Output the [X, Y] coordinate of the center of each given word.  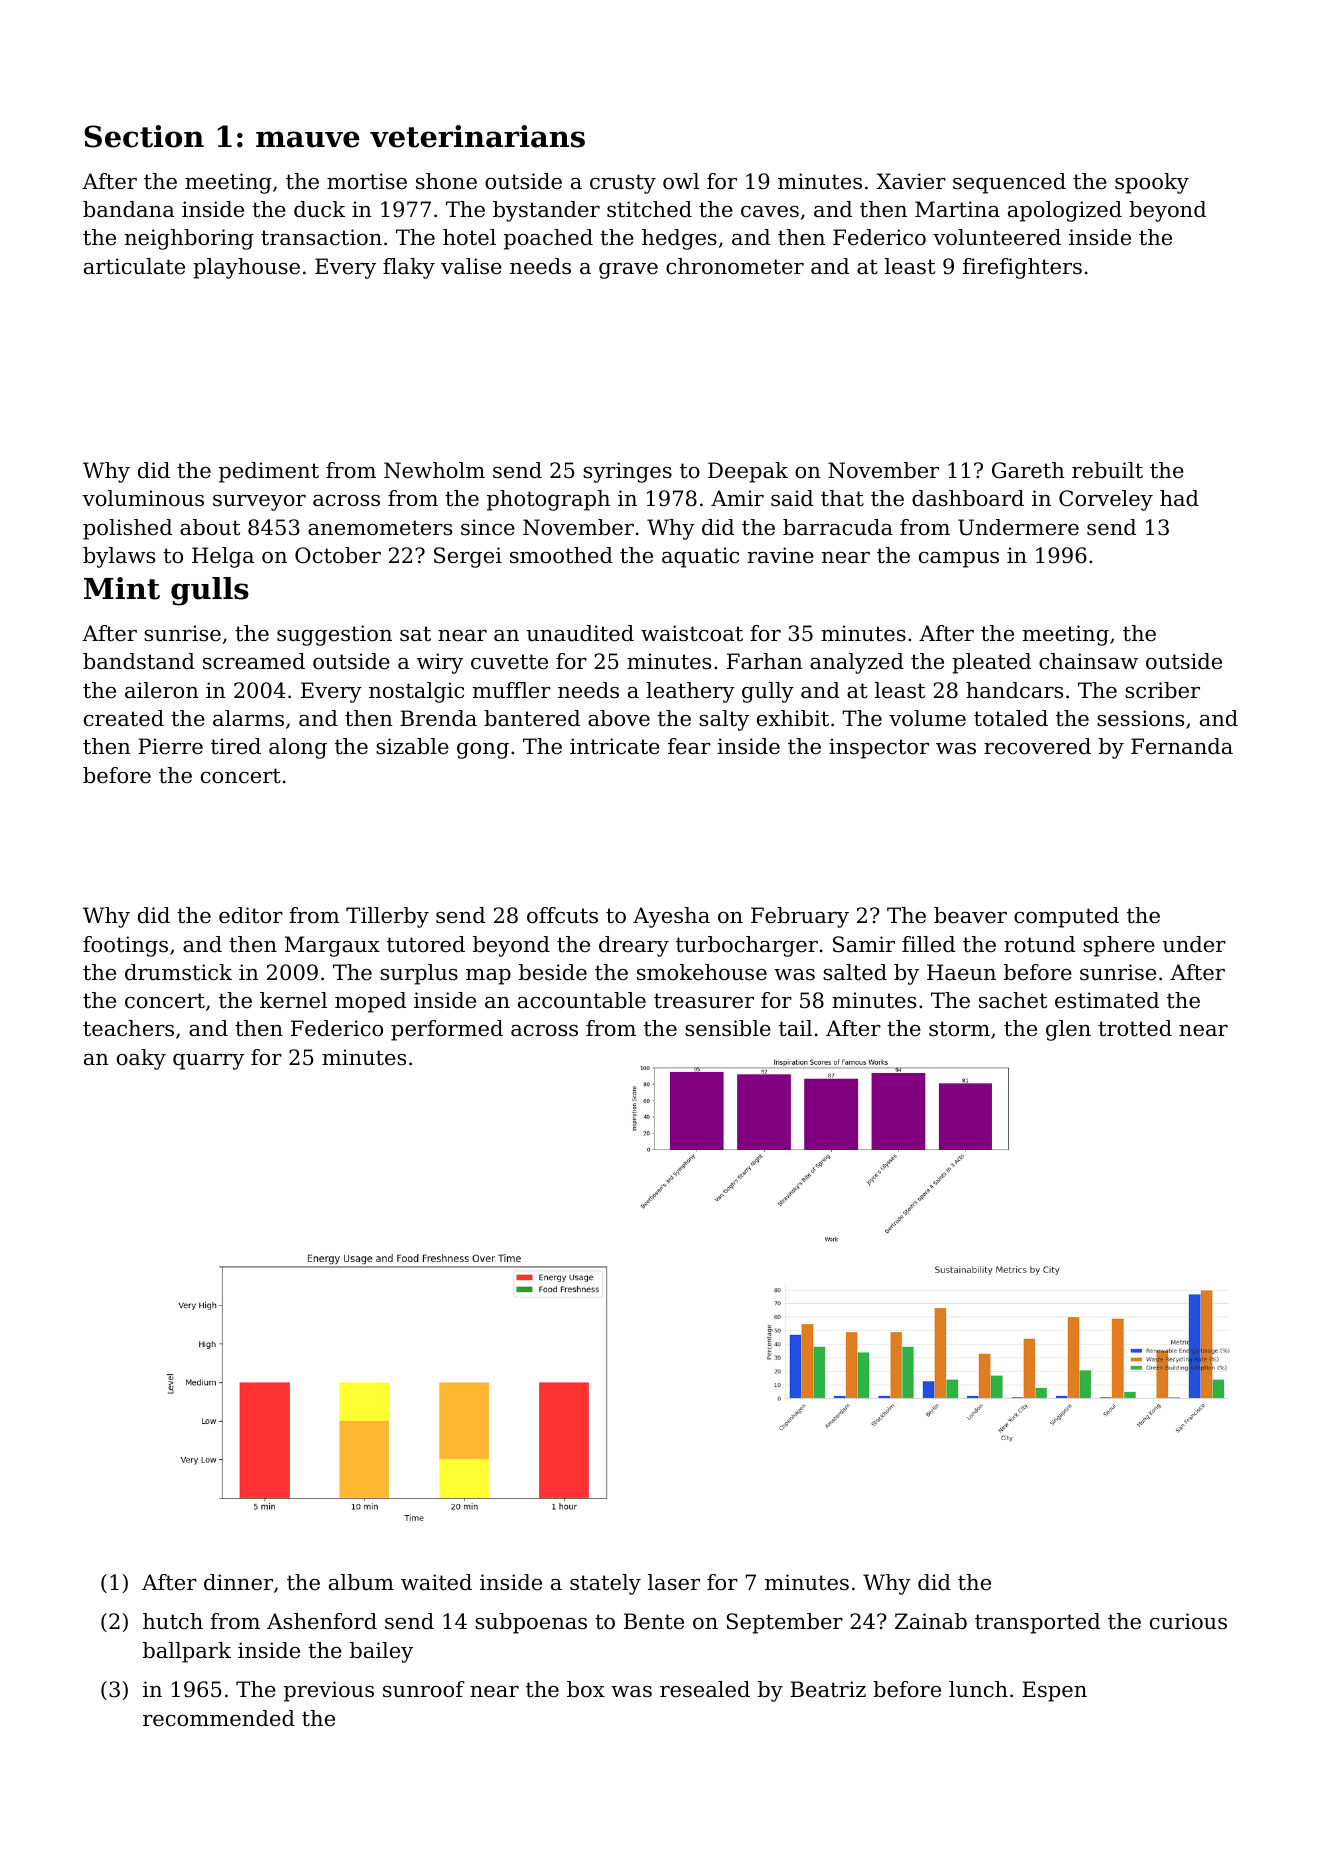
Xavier [911, 181]
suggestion [334, 635]
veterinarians [477, 136]
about [210, 527]
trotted [1135, 1028]
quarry [208, 1062]
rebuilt [1107, 470]
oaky [141, 1059]
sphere [1119, 946]
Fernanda [1182, 746]
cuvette [509, 662]
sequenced [1009, 183]
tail [795, 1028]
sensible [728, 1028]
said [792, 498]
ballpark [187, 1652]
